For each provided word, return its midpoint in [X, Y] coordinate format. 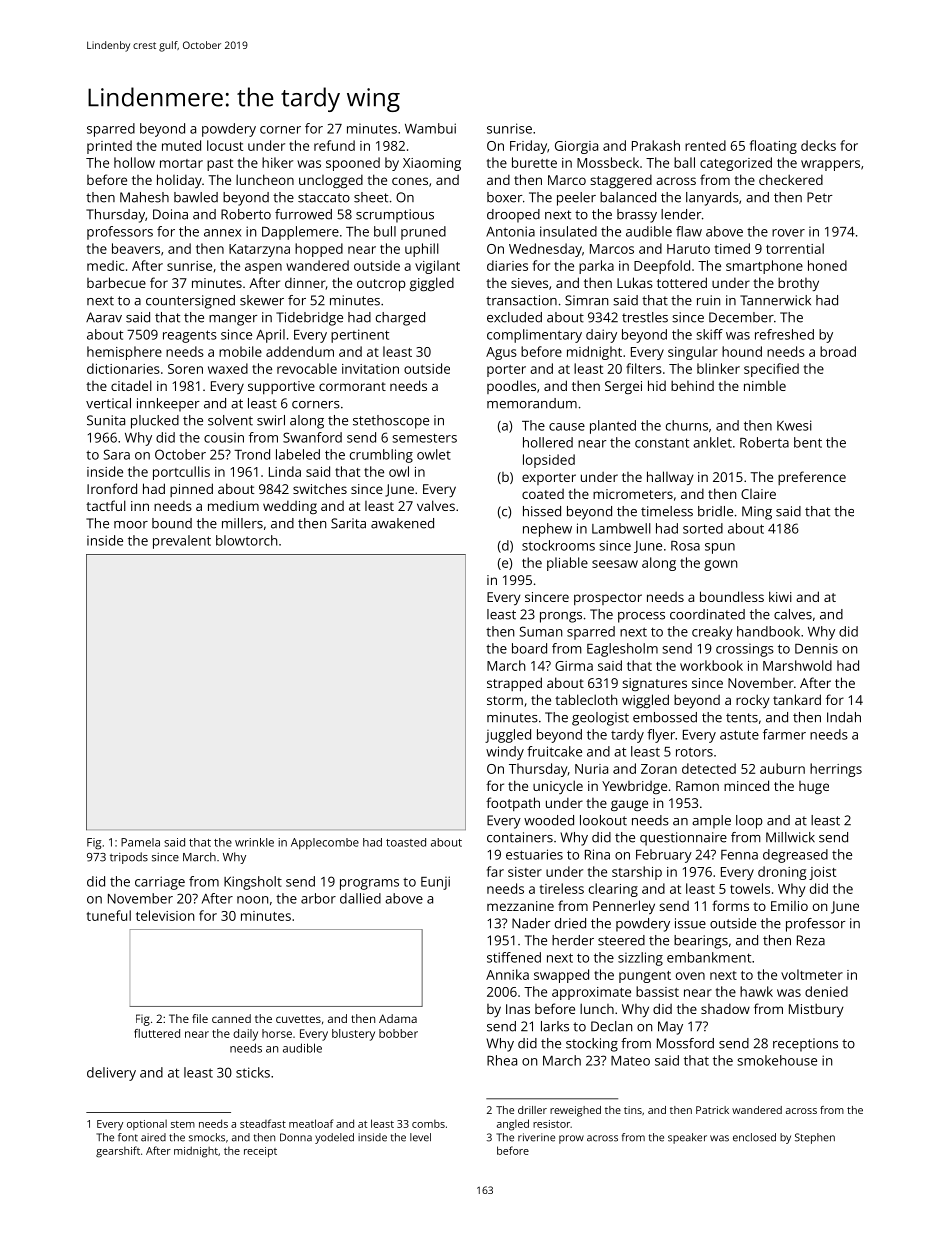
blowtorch [246, 540]
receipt [260, 1152]
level [420, 1137]
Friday [528, 147]
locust [225, 145]
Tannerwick [775, 300]
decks [818, 145]
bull [385, 231]
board [529, 648]
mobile [240, 351]
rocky [753, 701]
